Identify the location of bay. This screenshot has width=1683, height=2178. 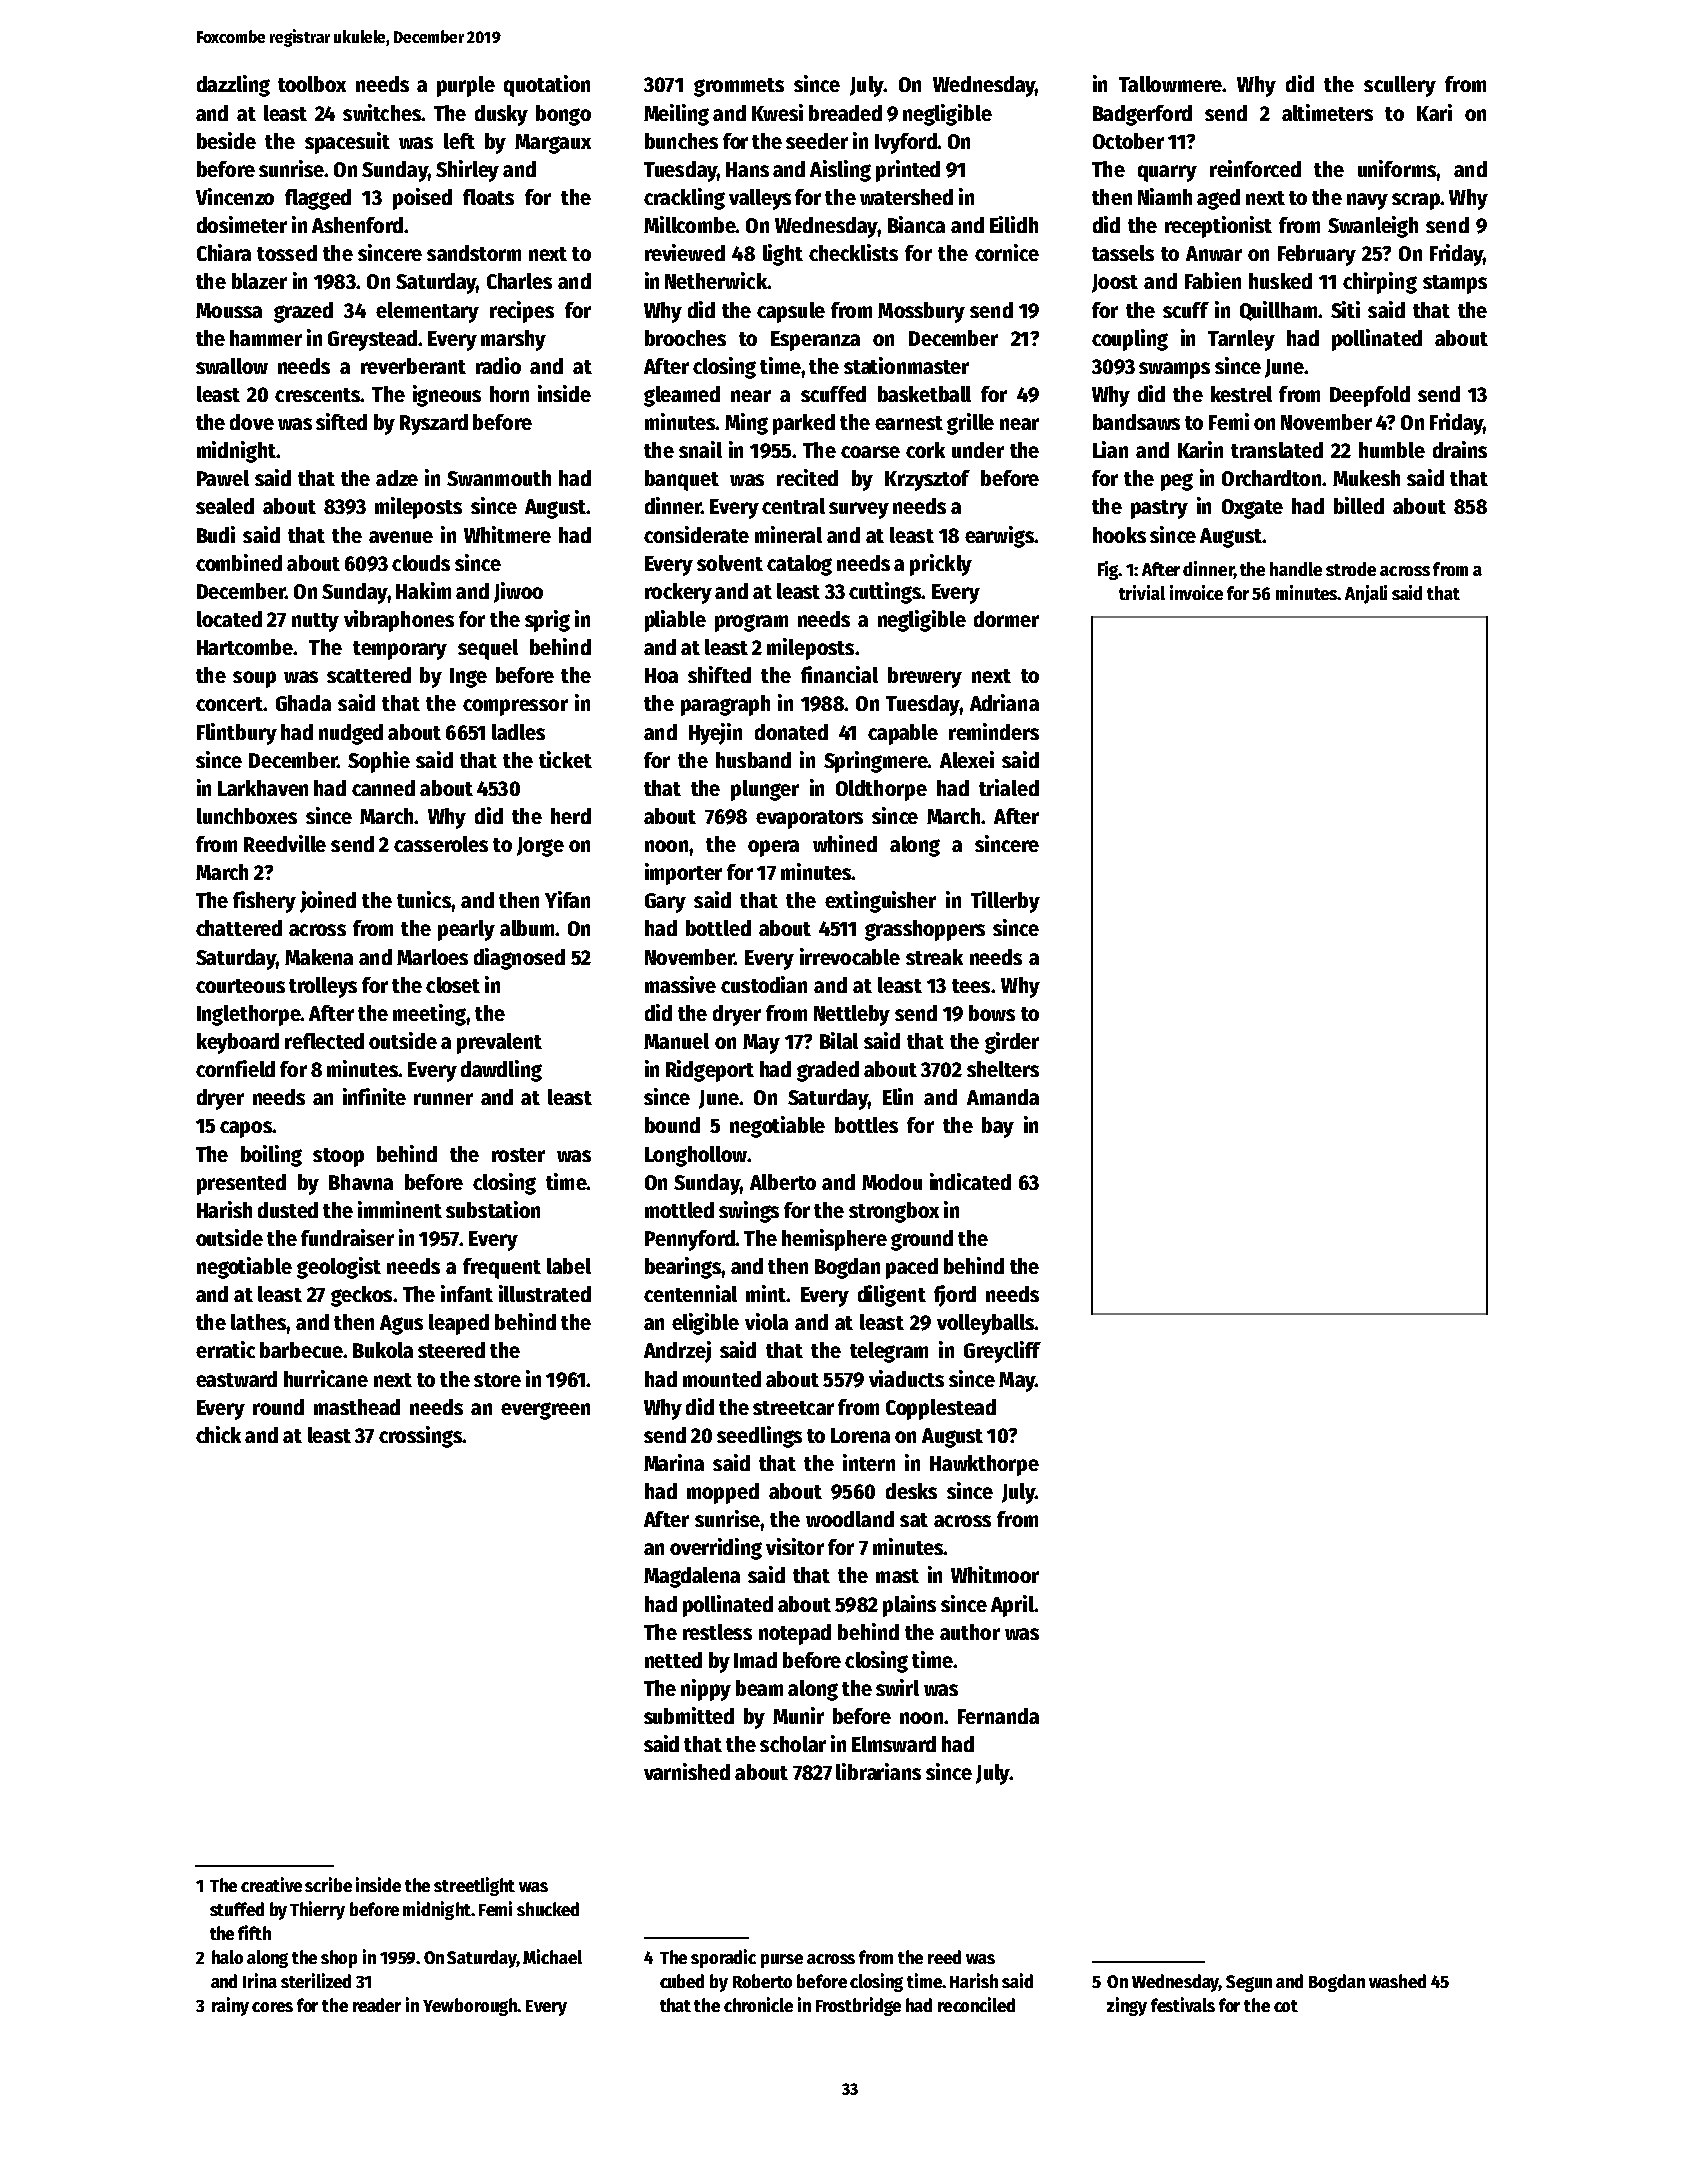
(998, 1127).
